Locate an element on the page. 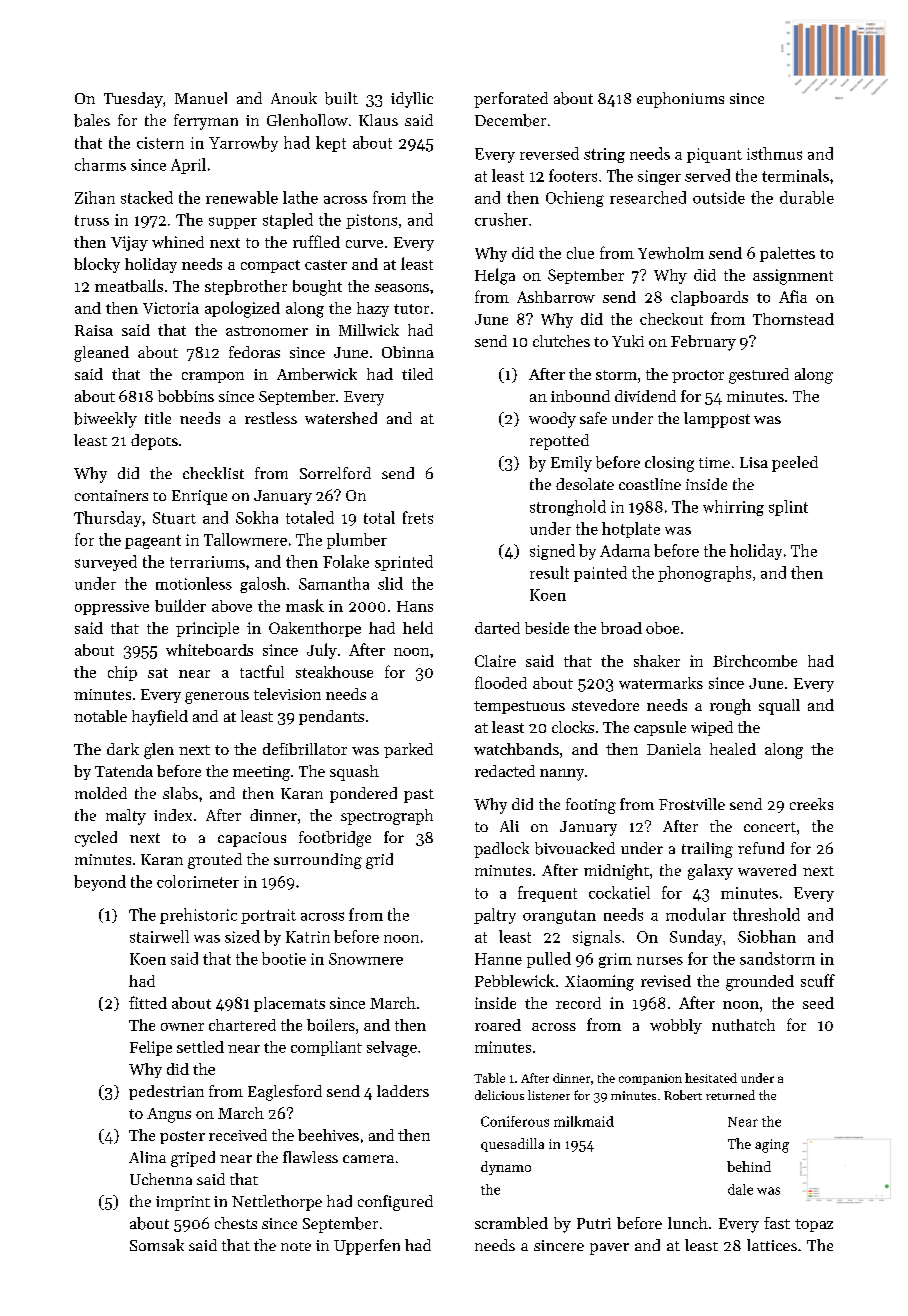 This image has width=908, height=1316. meeting is located at coordinates (261, 773).
